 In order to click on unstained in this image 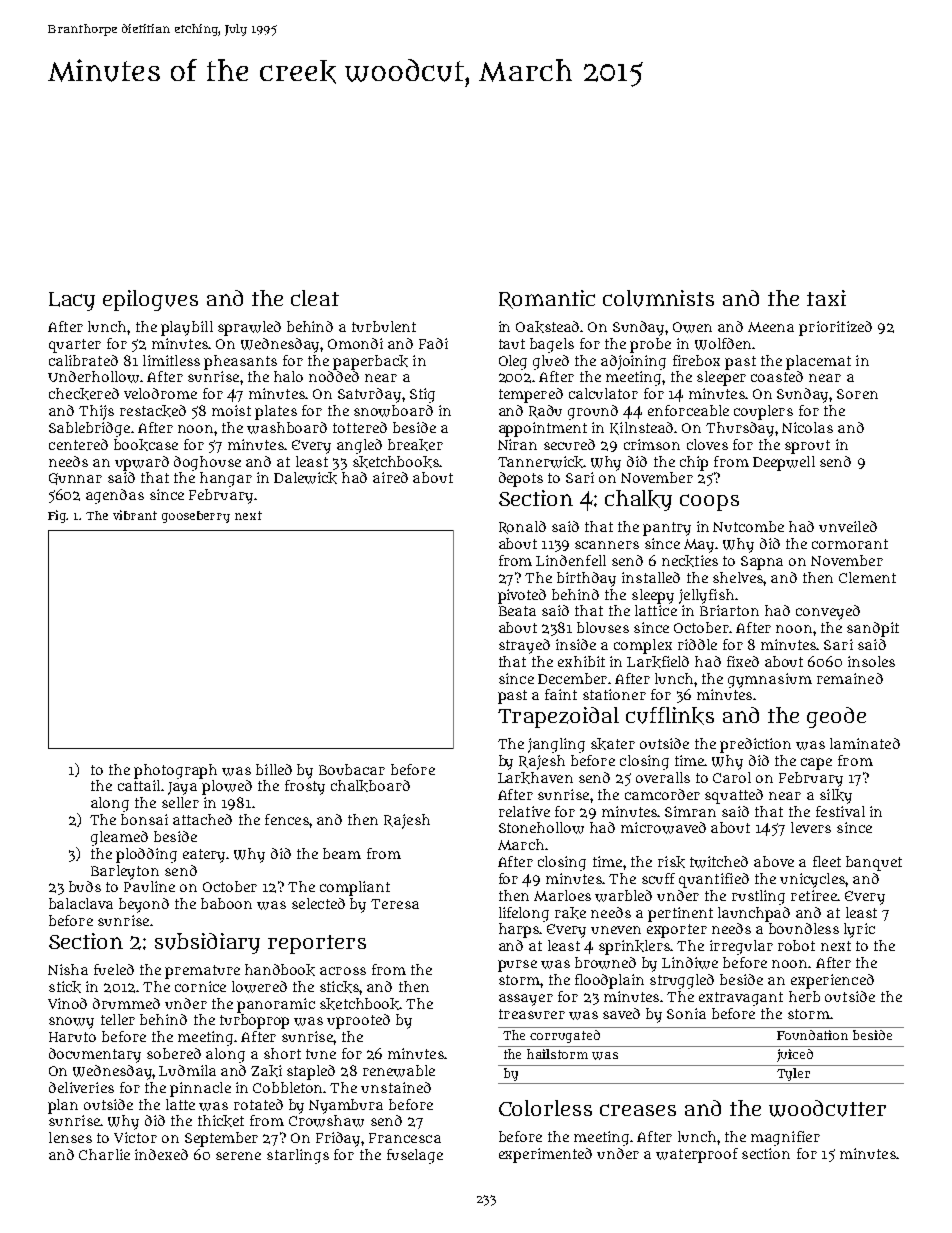, I will do `click(396, 1087)`.
